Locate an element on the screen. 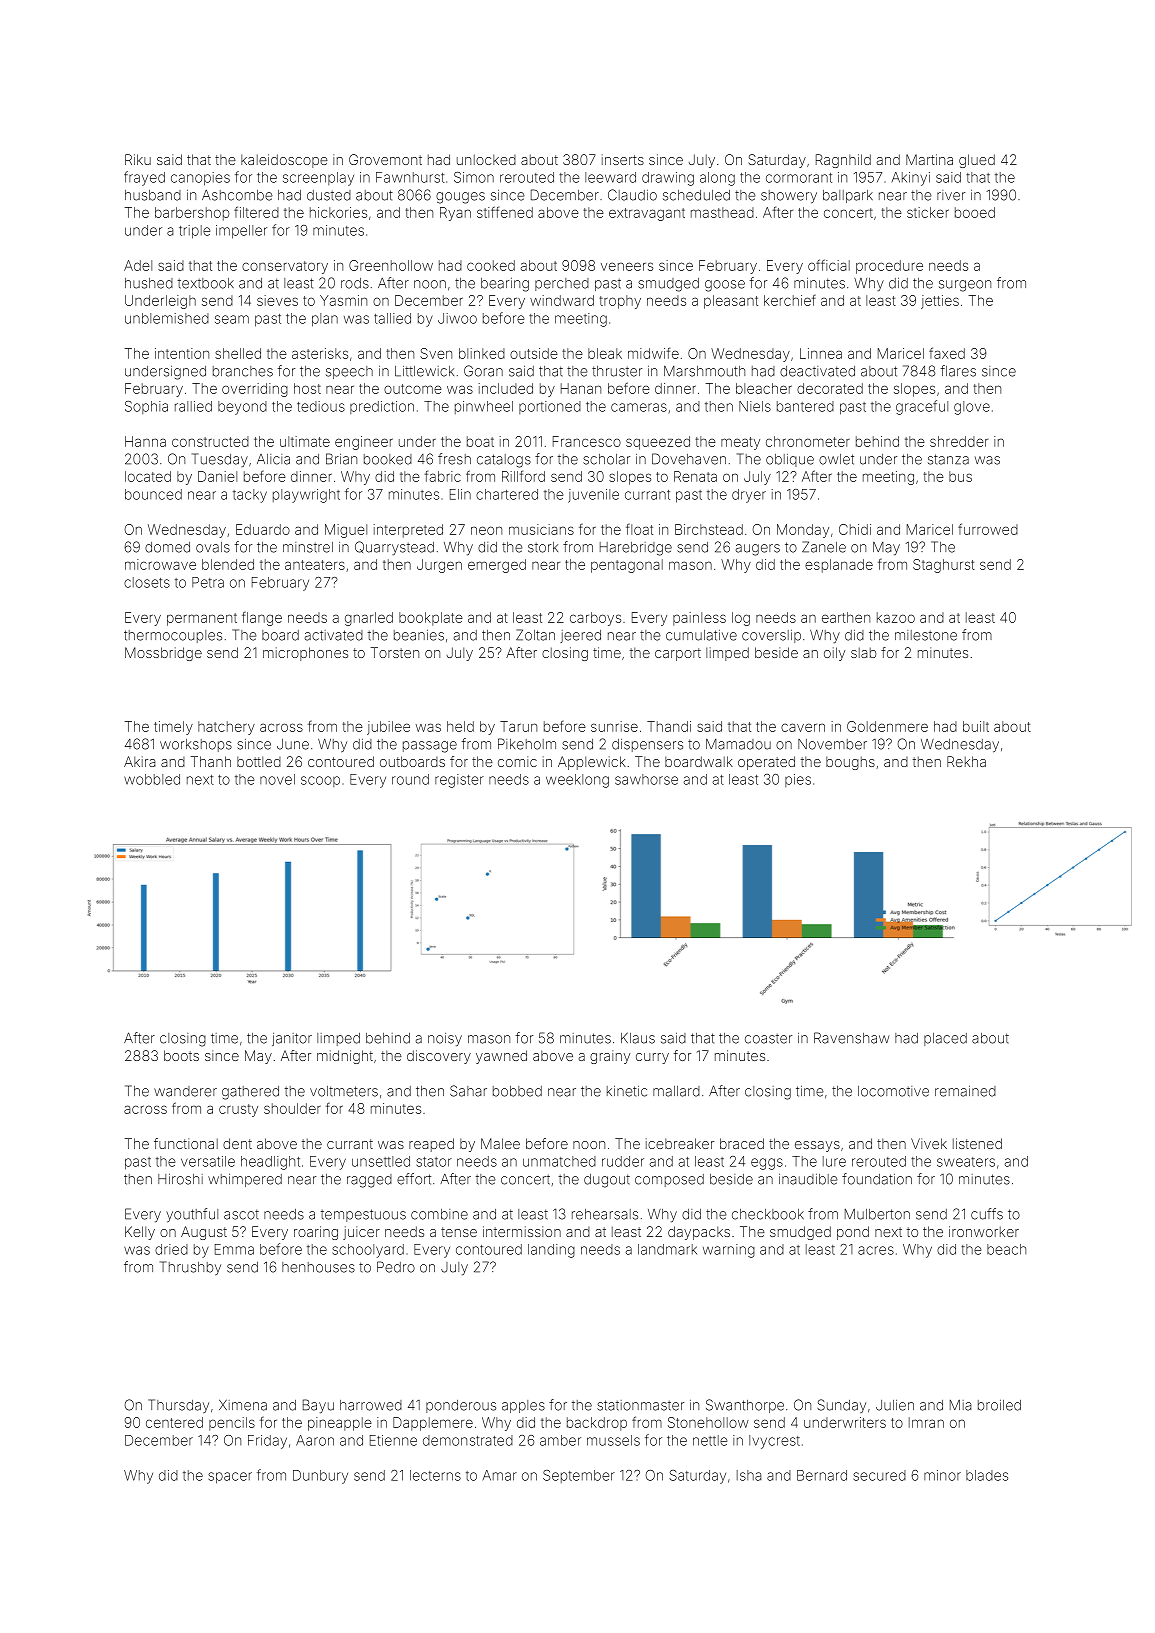 The image size is (1155, 1633). kaleidoscope is located at coordinates (284, 161).
